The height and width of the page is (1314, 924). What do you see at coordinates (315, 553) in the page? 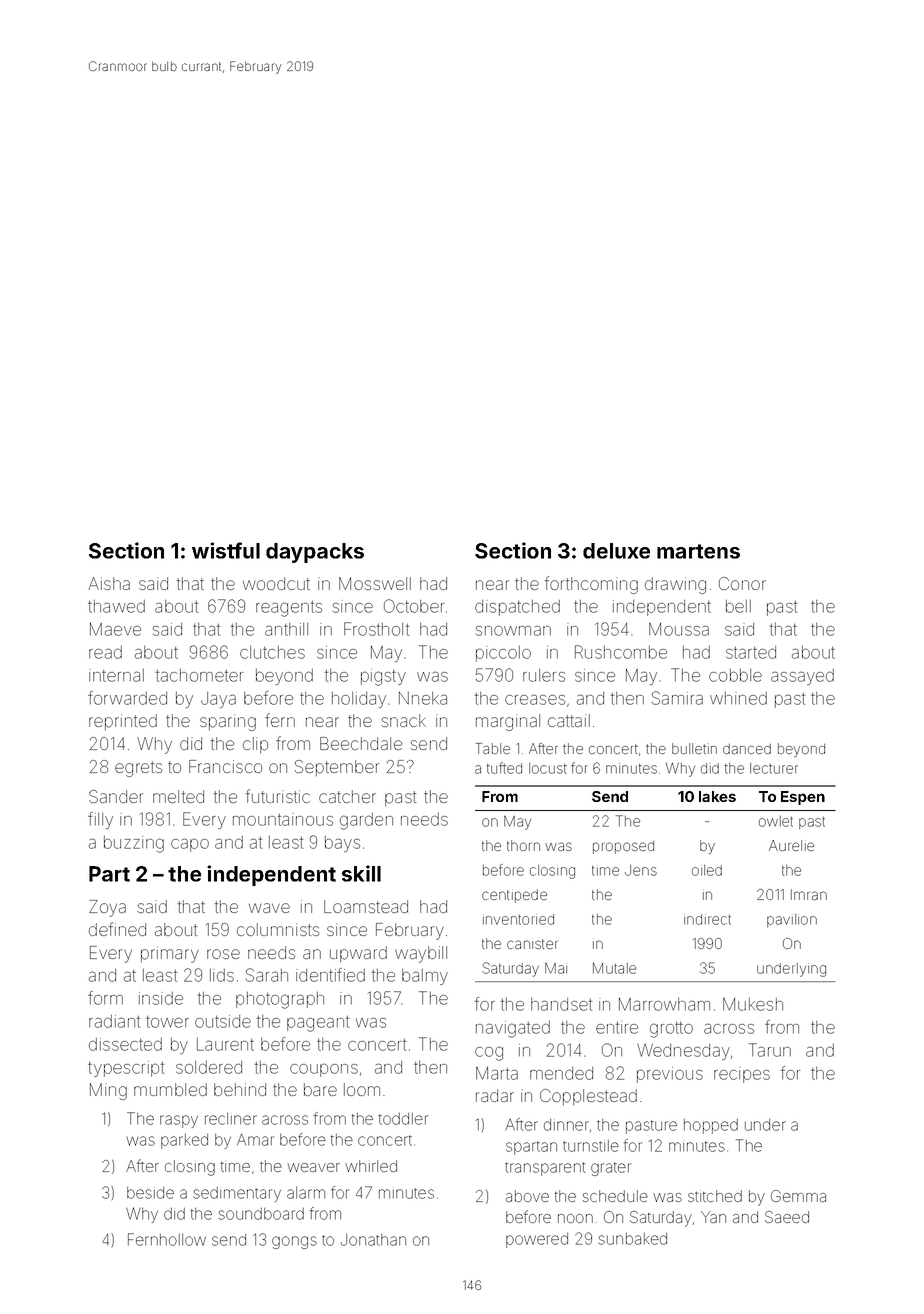
I see `daypacks` at bounding box center [315, 553].
